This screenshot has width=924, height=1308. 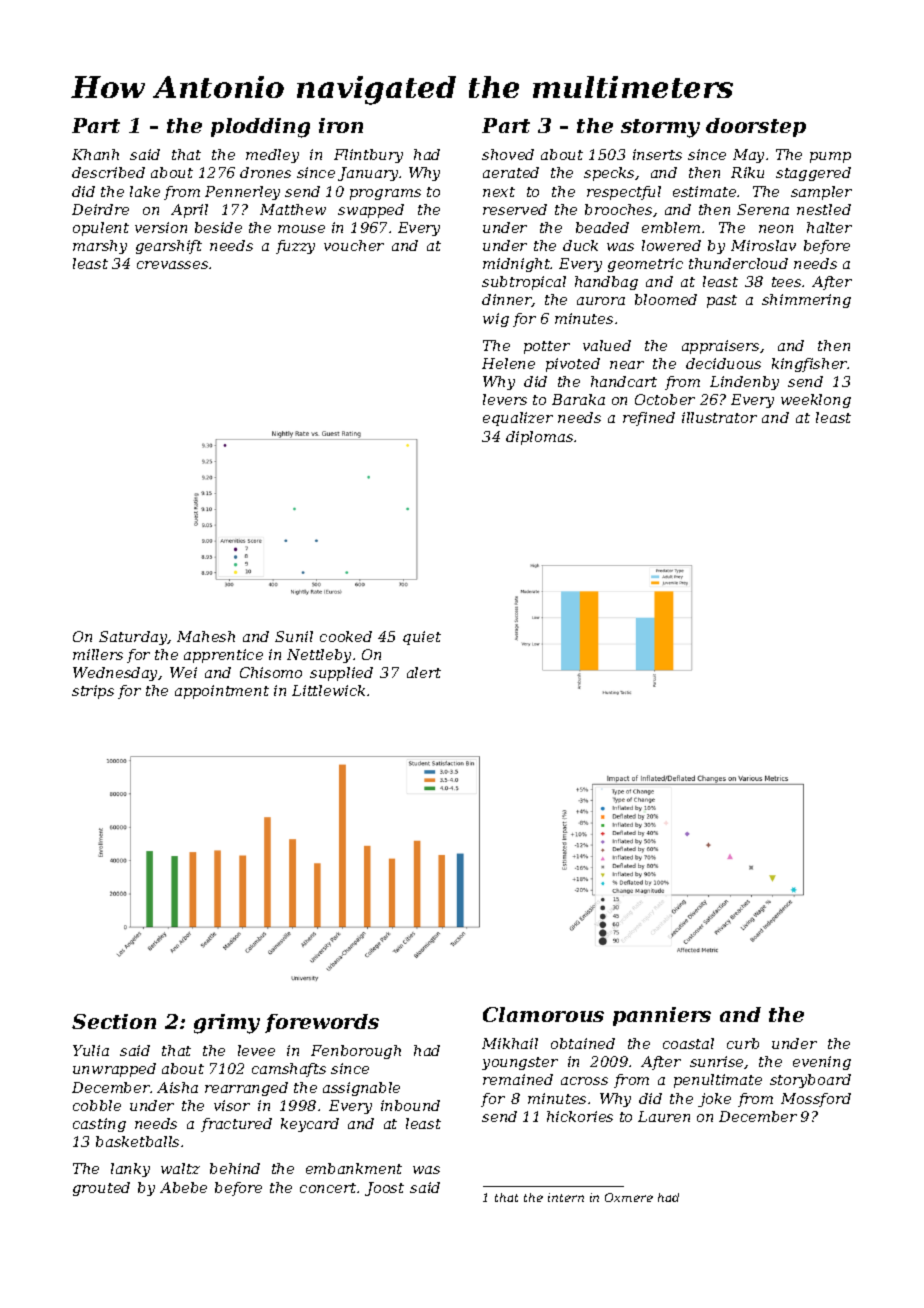 What do you see at coordinates (662, 1016) in the screenshot?
I see `panniers` at bounding box center [662, 1016].
